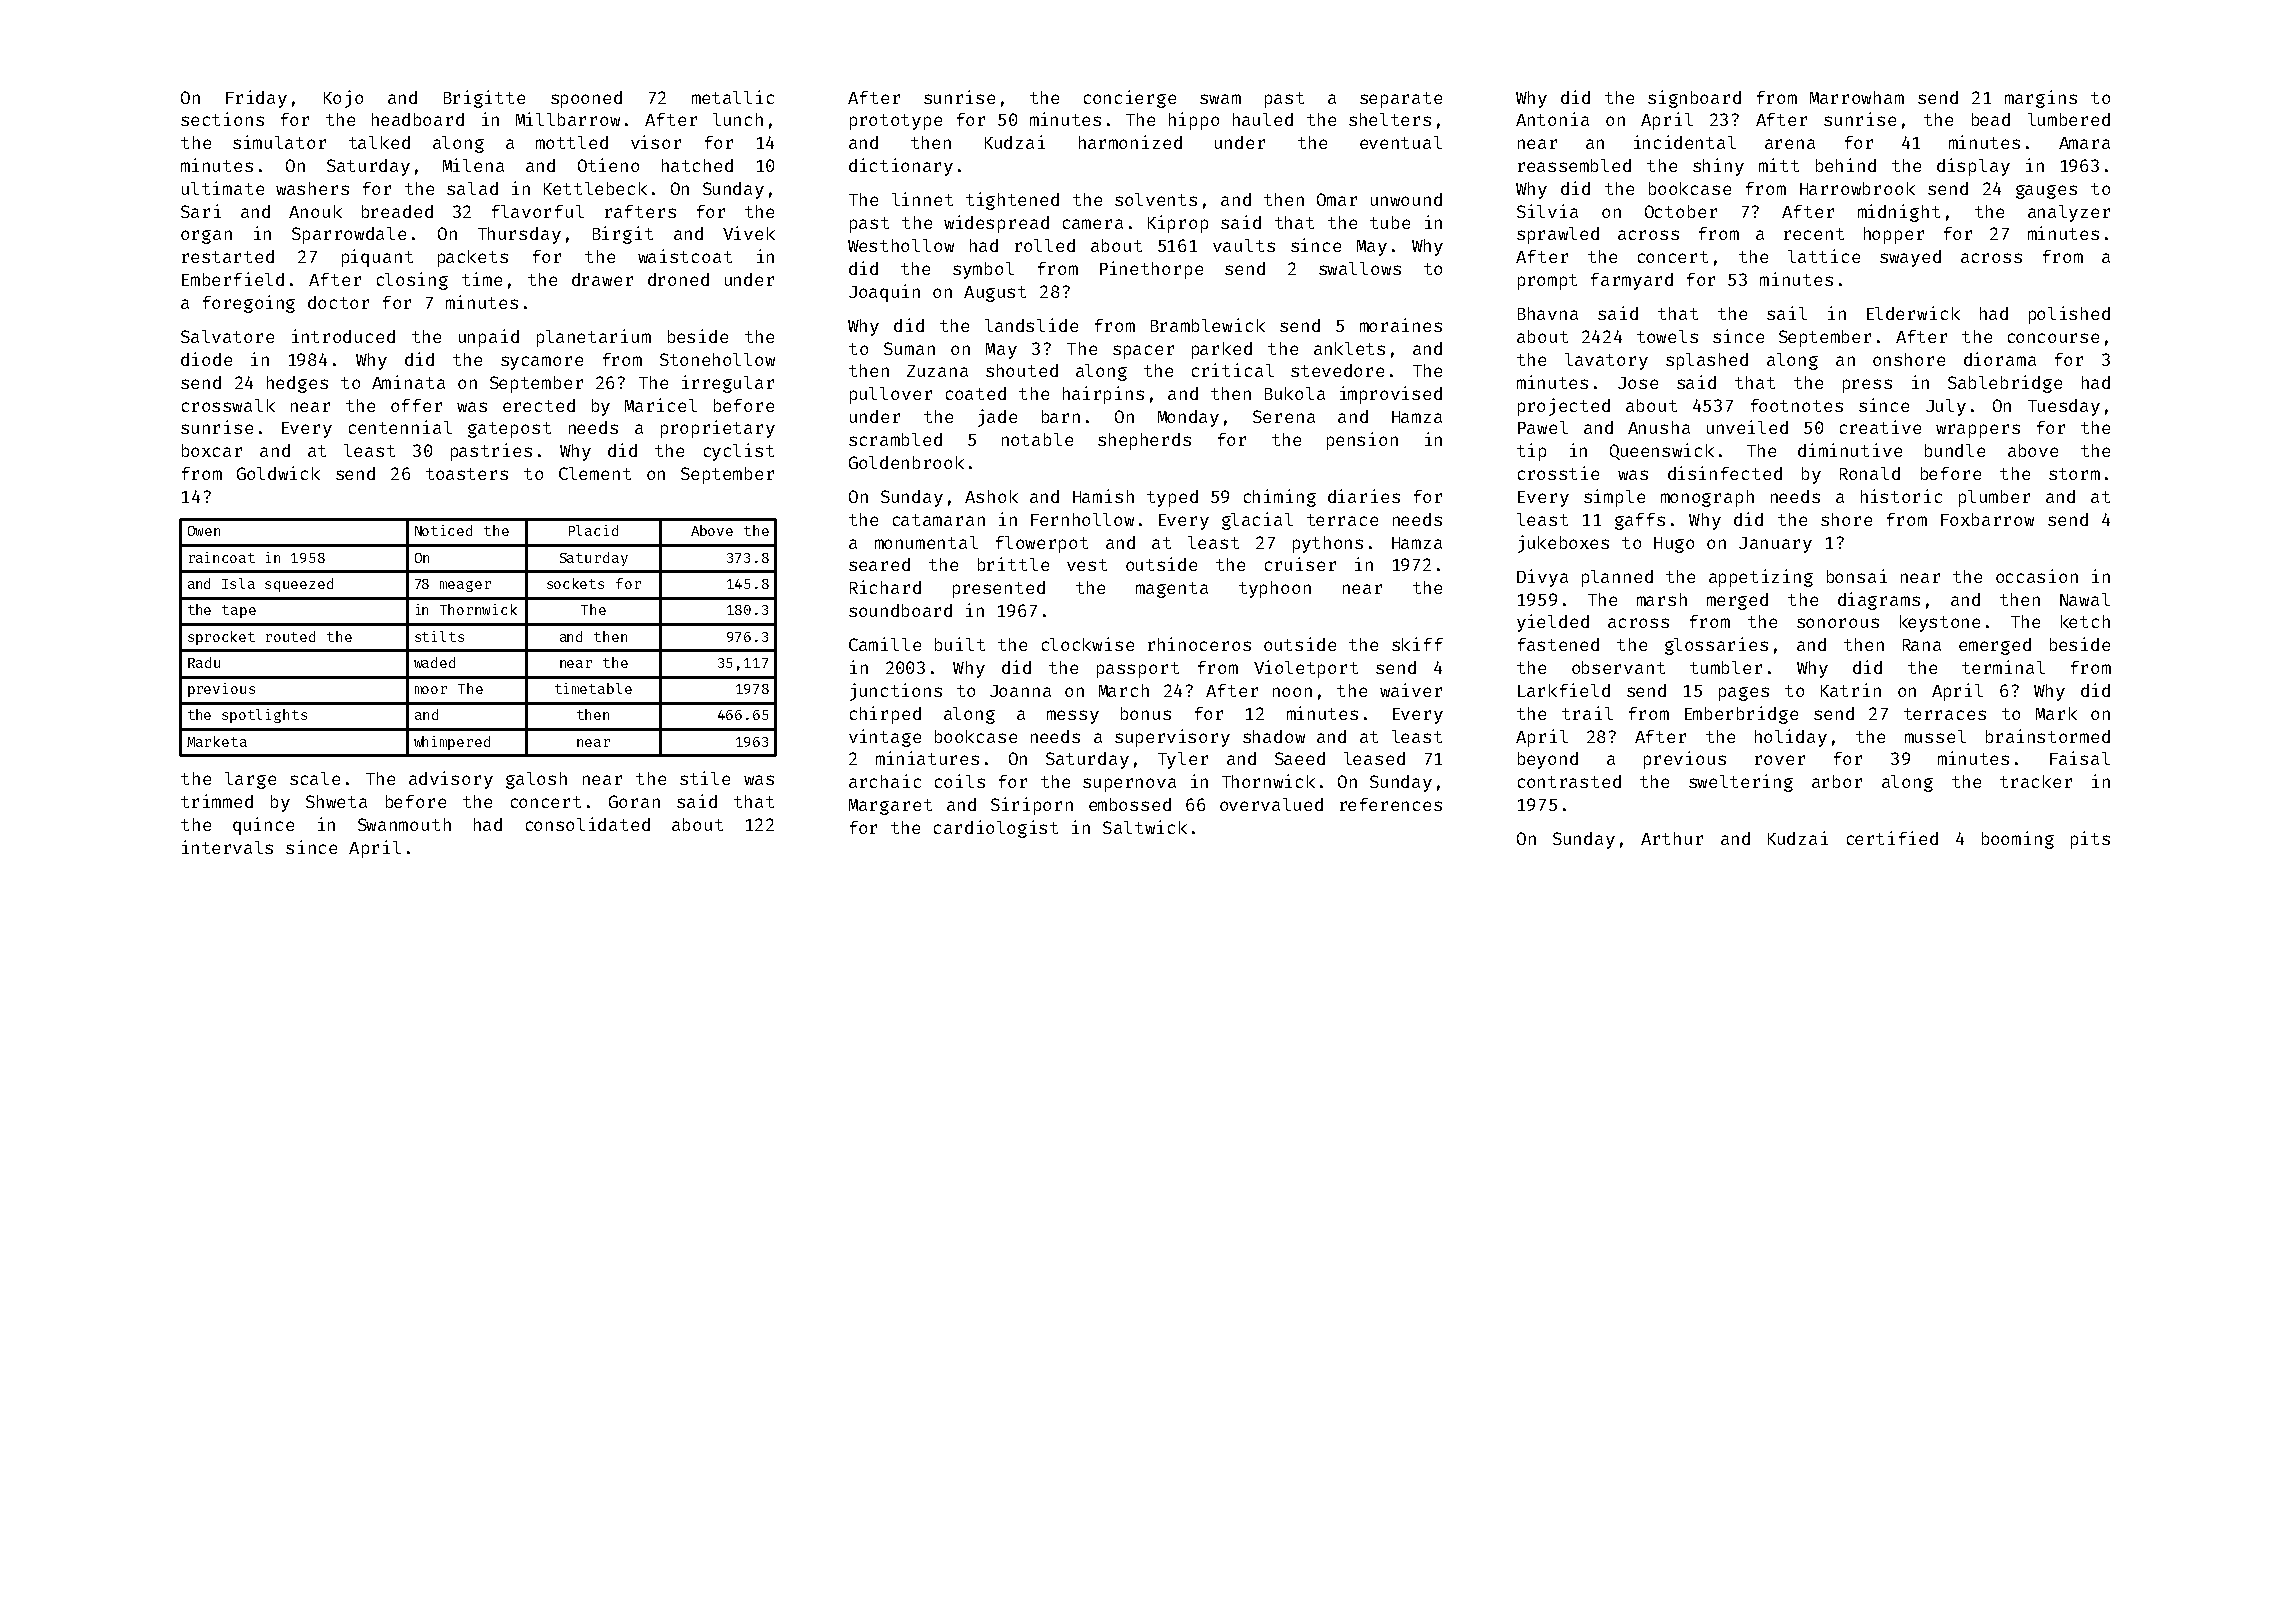  I want to click on Camille, so click(885, 644).
